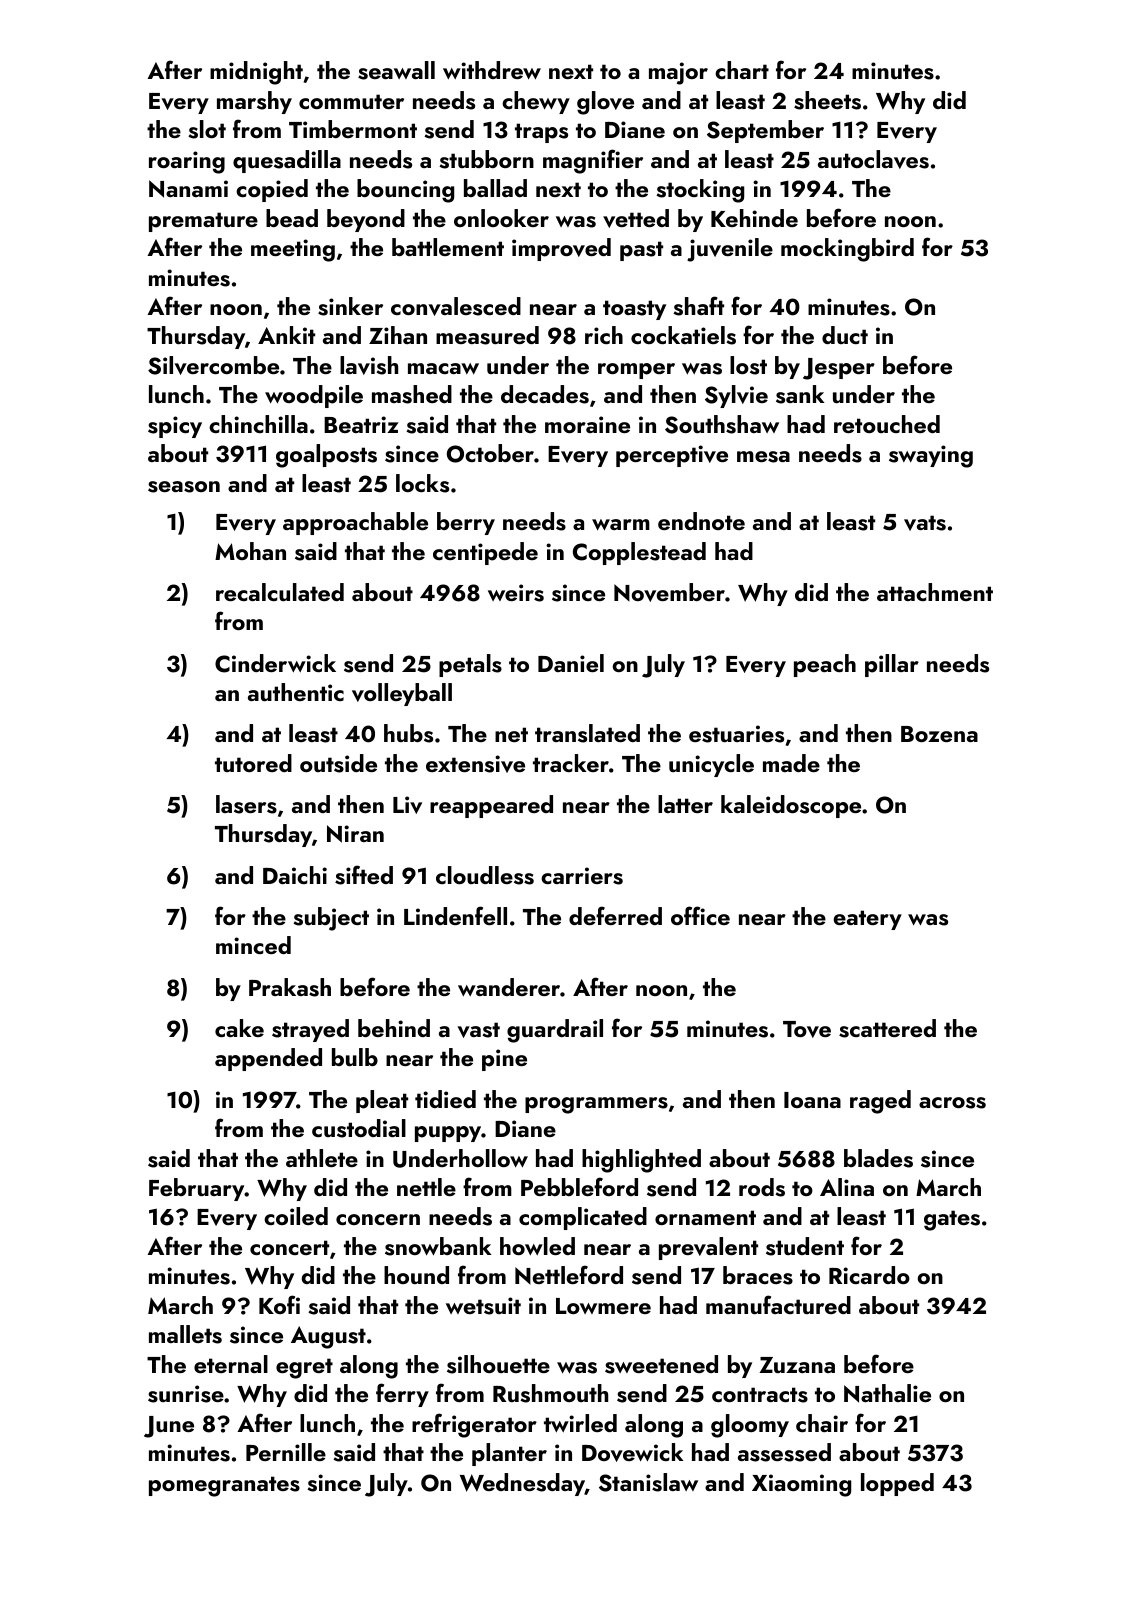 This document has height=1615, width=1142. Describe the element at coordinates (605, 103) in the document. I see `glove` at that location.
